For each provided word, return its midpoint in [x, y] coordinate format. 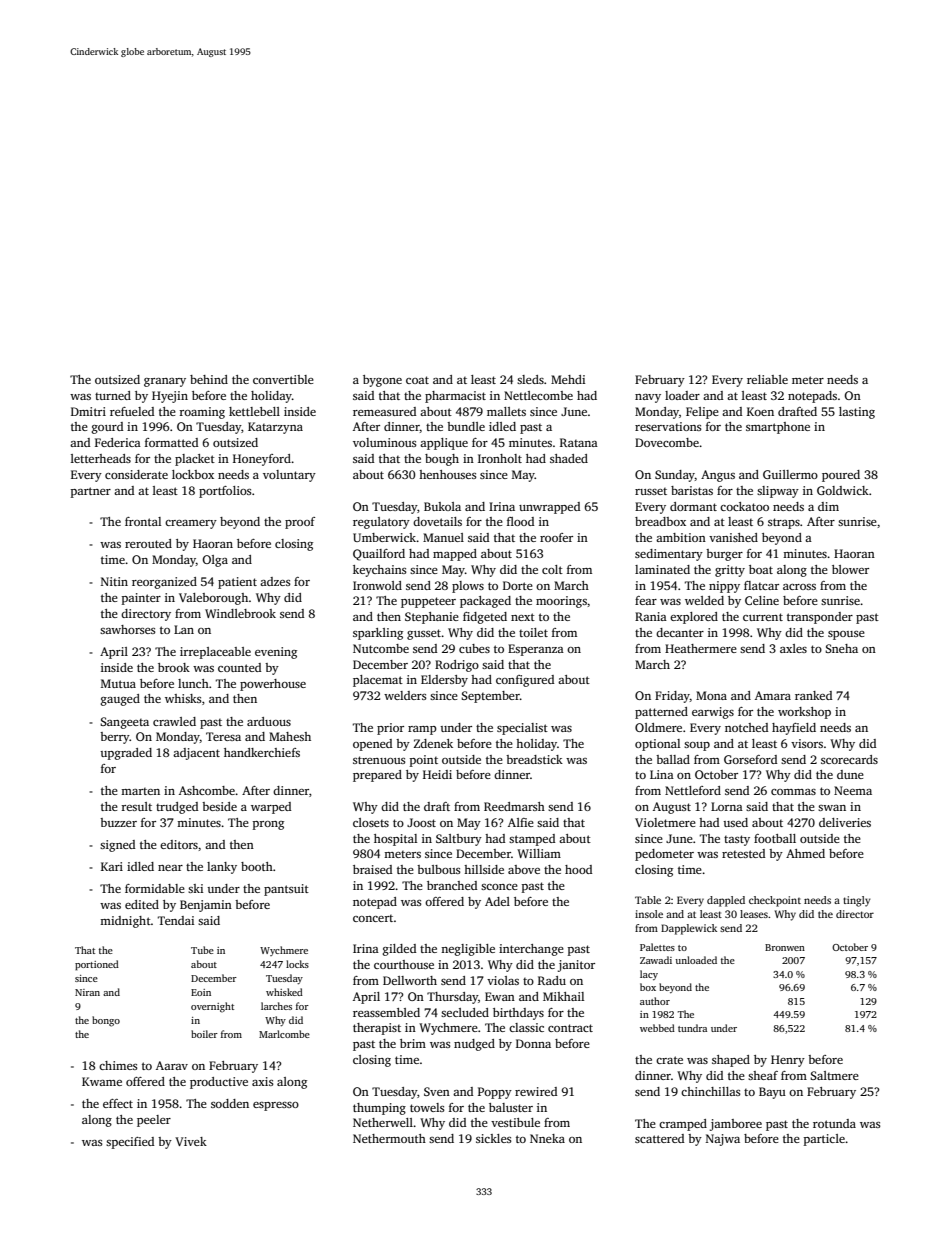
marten [140, 791]
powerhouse [273, 685]
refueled [132, 411]
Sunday [675, 476]
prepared [377, 776]
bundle [466, 426]
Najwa [723, 1140]
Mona [711, 695]
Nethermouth [389, 1138]
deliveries [845, 822]
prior [390, 729]
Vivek [191, 1141]
